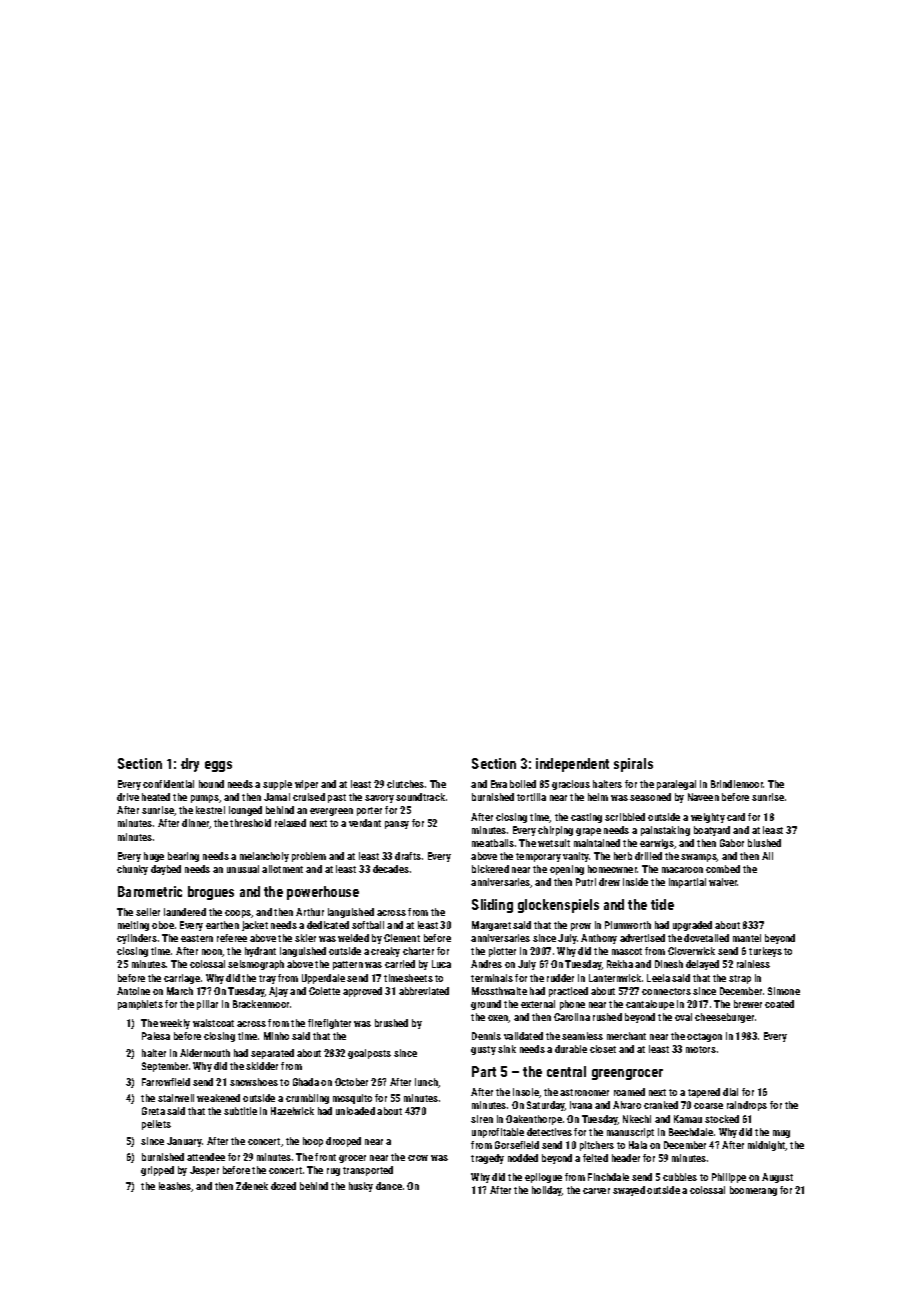 The width and height of the screenshot is (924, 1308). I want to click on painstaking, so click(665, 831).
